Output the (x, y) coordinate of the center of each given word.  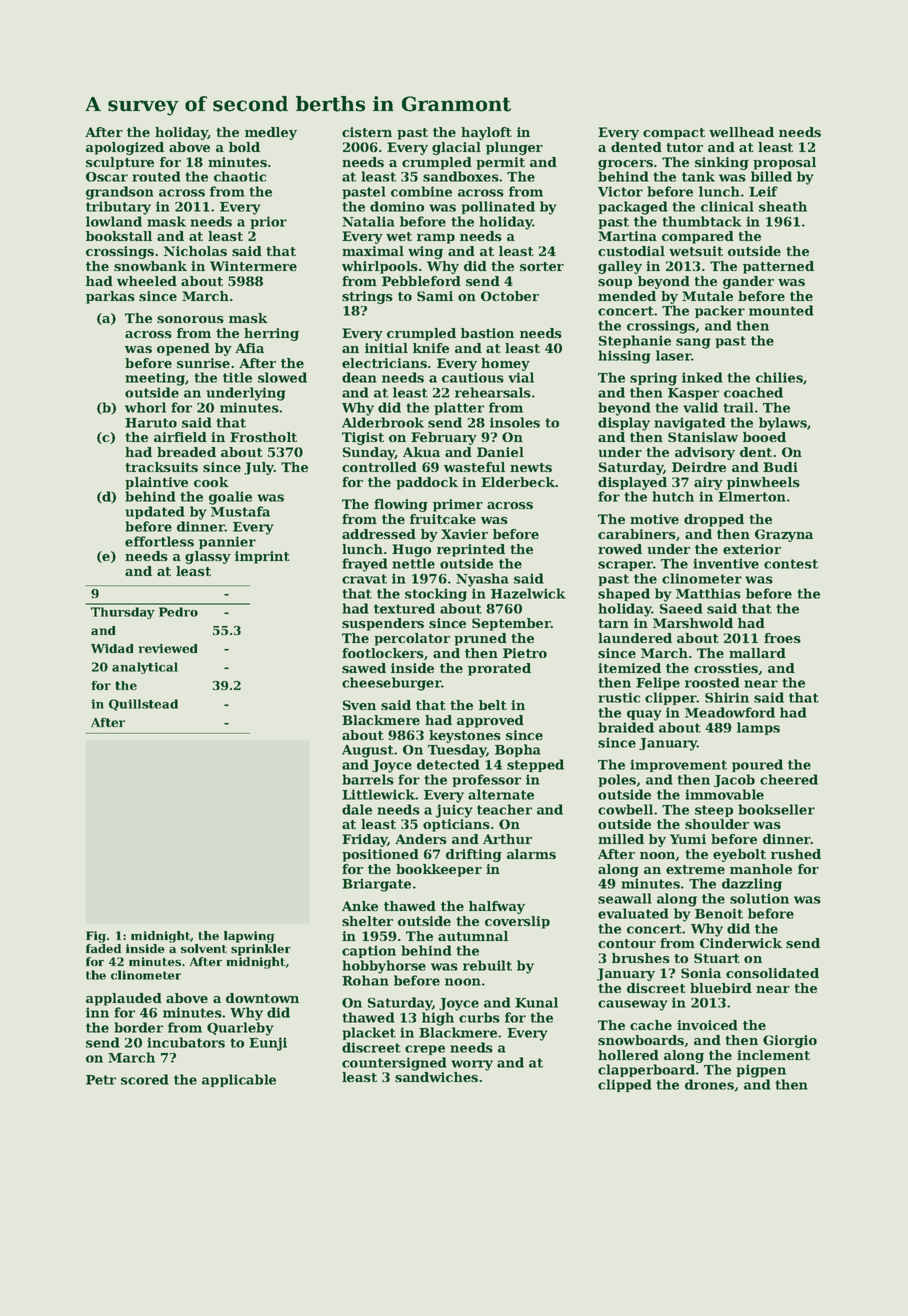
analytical (145, 668)
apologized (125, 148)
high (438, 1019)
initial (386, 348)
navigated (690, 424)
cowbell (625, 809)
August (368, 751)
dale (357, 809)
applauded (124, 999)
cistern (367, 132)
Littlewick (378, 794)
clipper (671, 698)
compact (674, 134)
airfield (180, 437)
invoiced (707, 1025)
